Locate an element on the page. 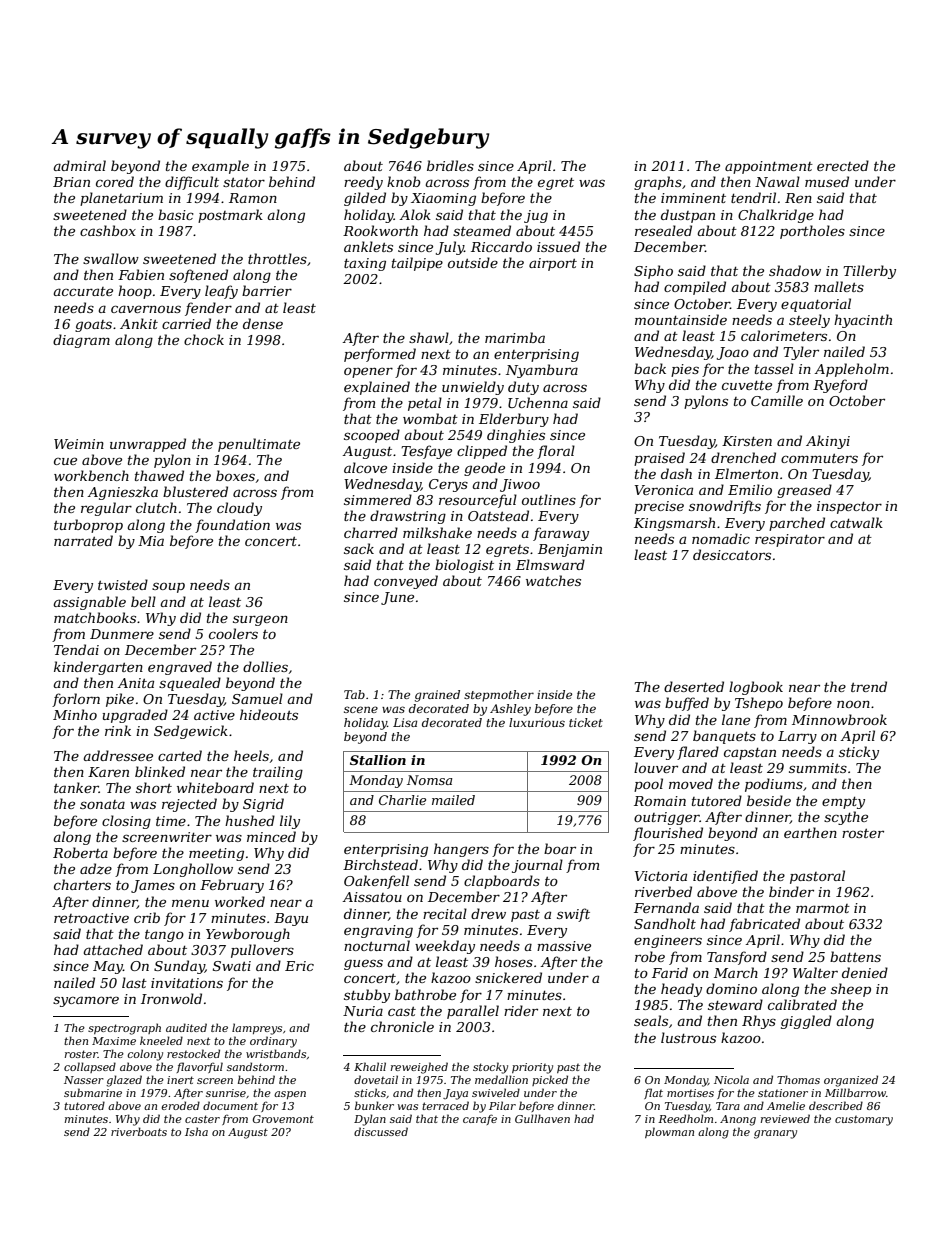  sandstorm is located at coordinates (255, 1066).
